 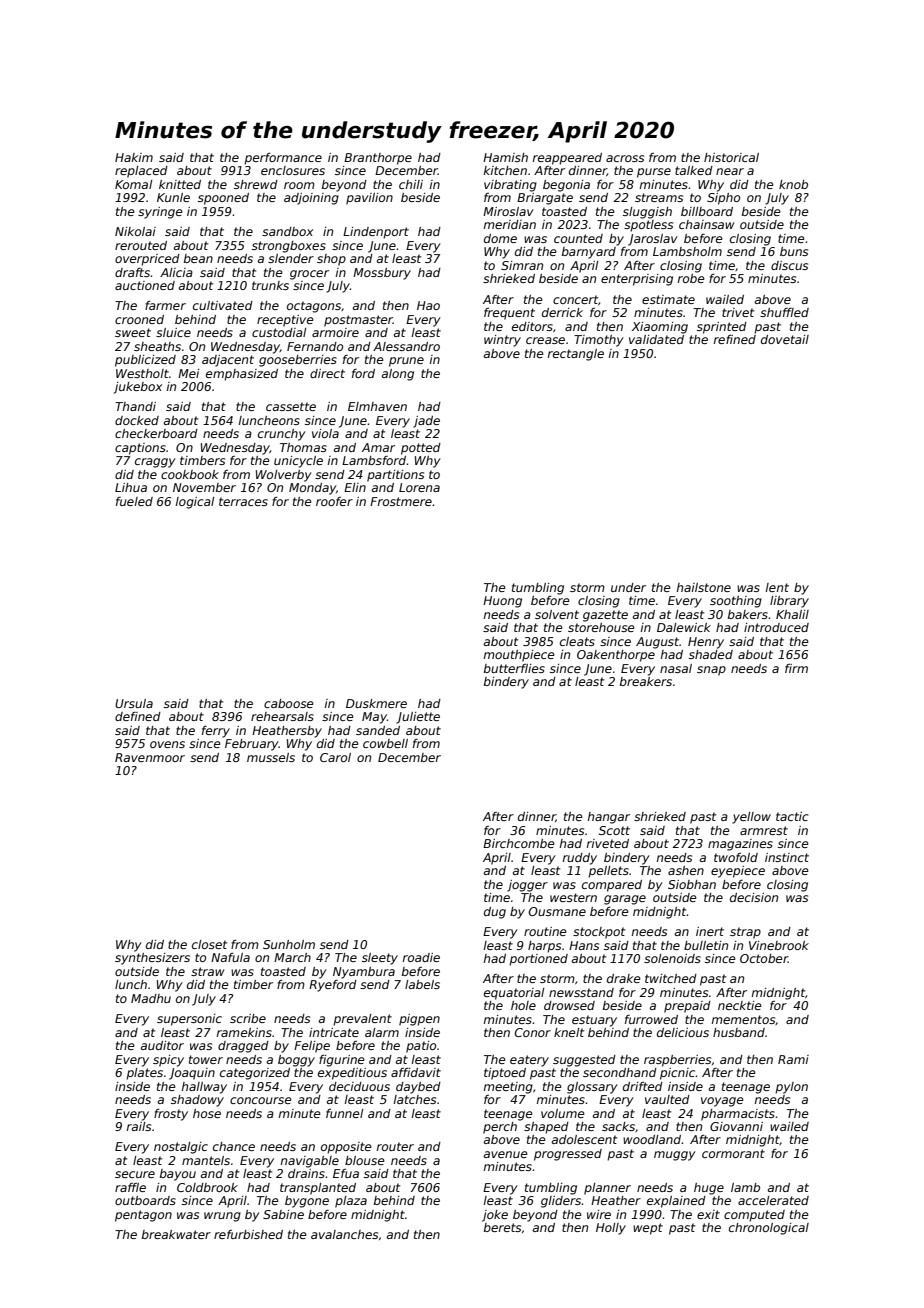 I want to click on hailstone, so click(x=704, y=587).
